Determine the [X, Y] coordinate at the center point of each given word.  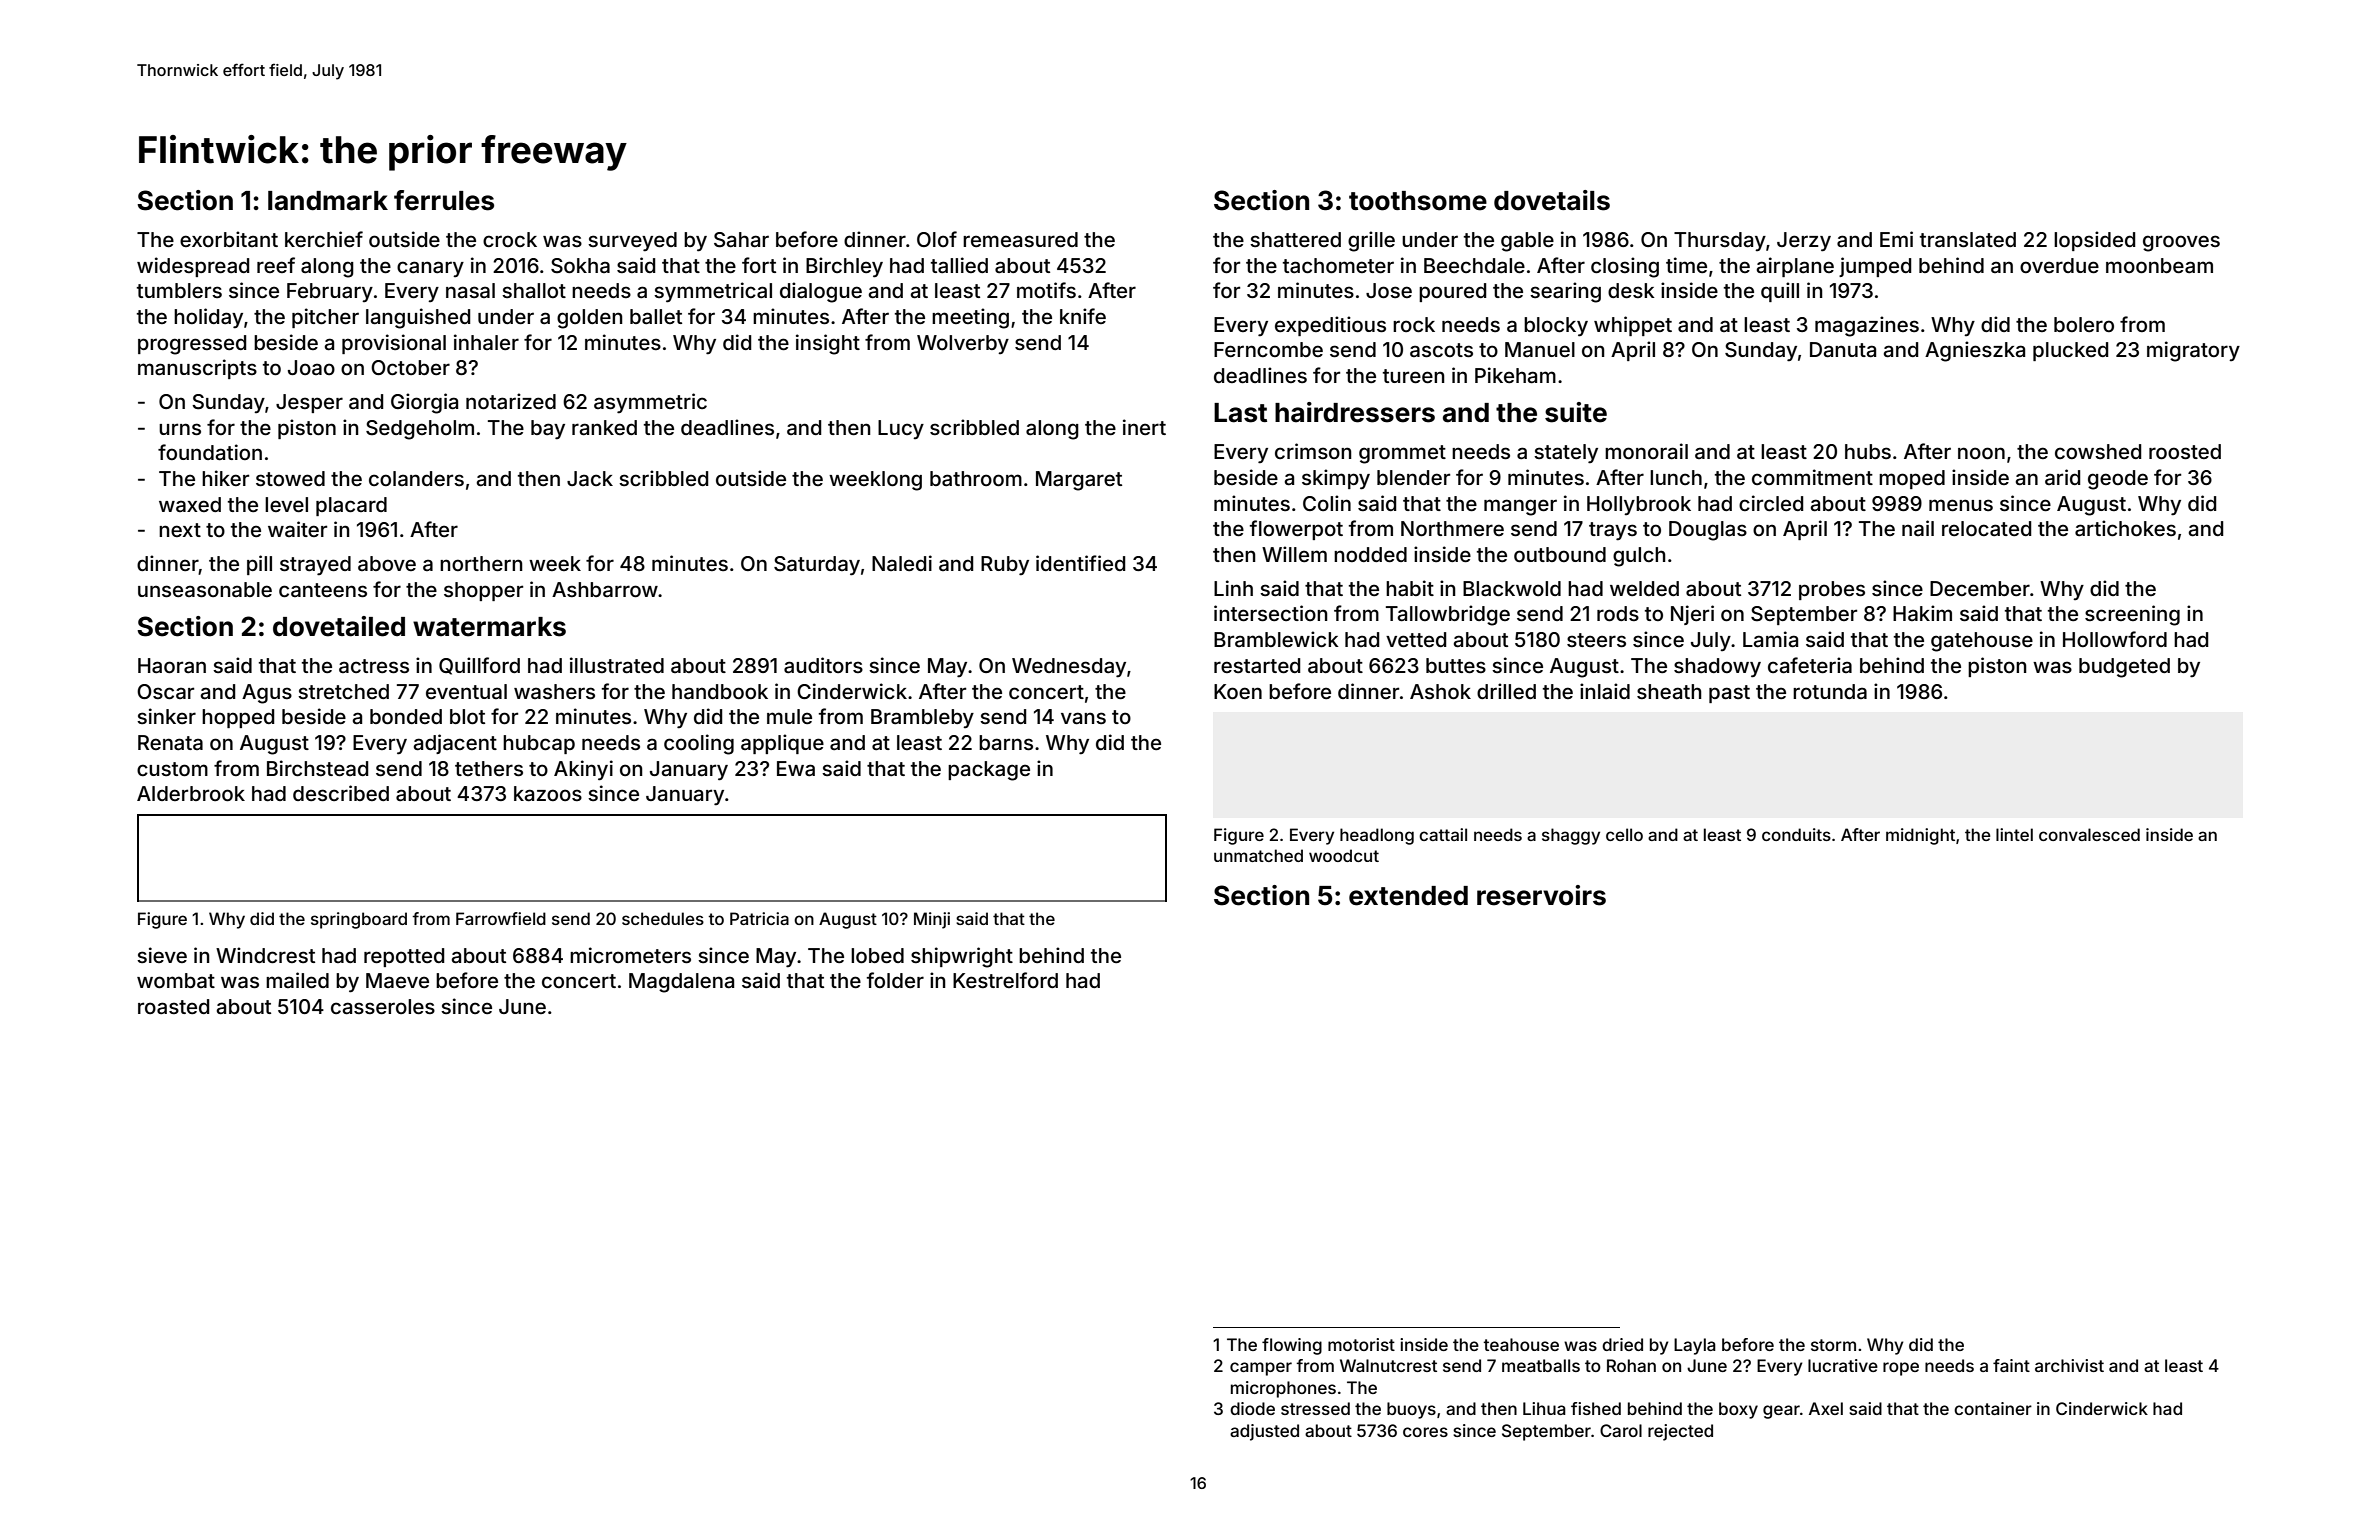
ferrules [444, 200]
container [1993, 1408]
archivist [2069, 1365]
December [1980, 588]
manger [1520, 507]
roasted [173, 1006]
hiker [225, 478]
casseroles [383, 1006]
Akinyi [583, 770]
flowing [1292, 1346]
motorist [1361, 1344]
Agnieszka [1975, 351]
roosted [2185, 451]
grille [1371, 241]
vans [1083, 718]
